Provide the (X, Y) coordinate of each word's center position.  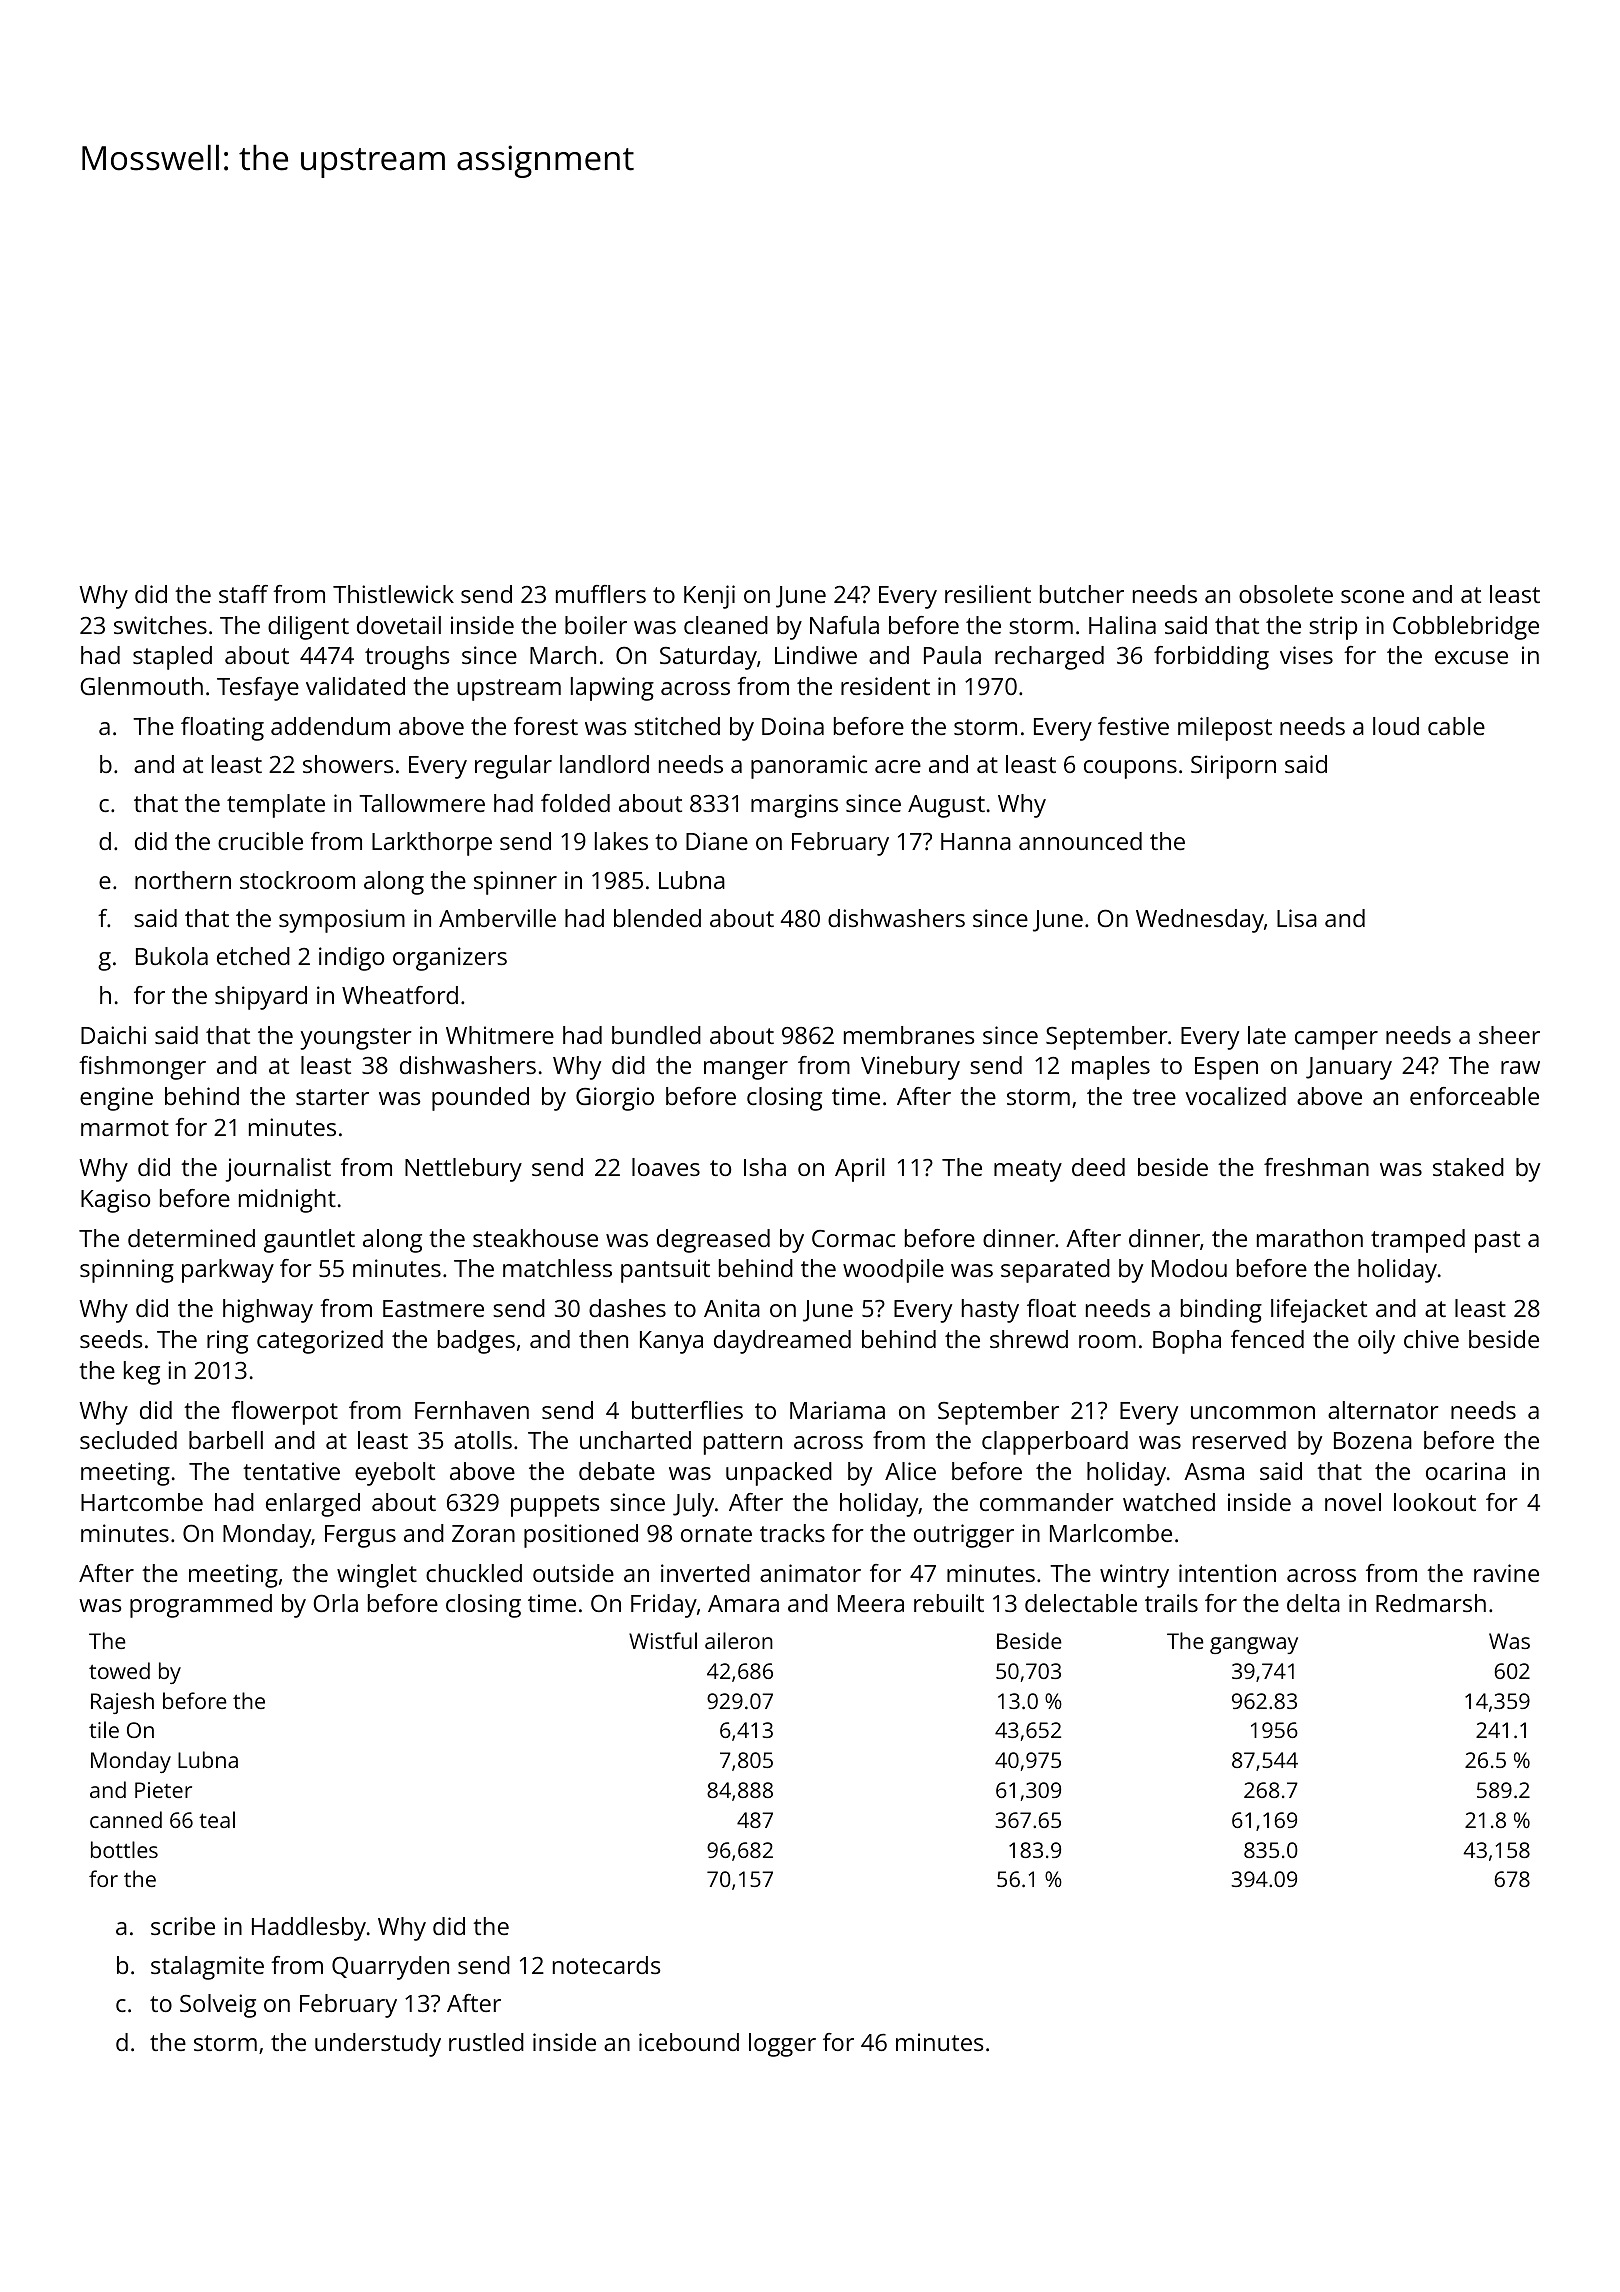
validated (355, 686)
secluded (128, 1440)
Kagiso (115, 1201)
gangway (1254, 1645)
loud (1396, 726)
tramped (1418, 1241)
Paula (952, 655)
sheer (1509, 1035)
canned (126, 1819)
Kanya (671, 1342)
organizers (450, 959)
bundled (656, 1035)
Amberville (497, 918)
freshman (1316, 1167)
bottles (124, 1849)
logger (782, 2045)
